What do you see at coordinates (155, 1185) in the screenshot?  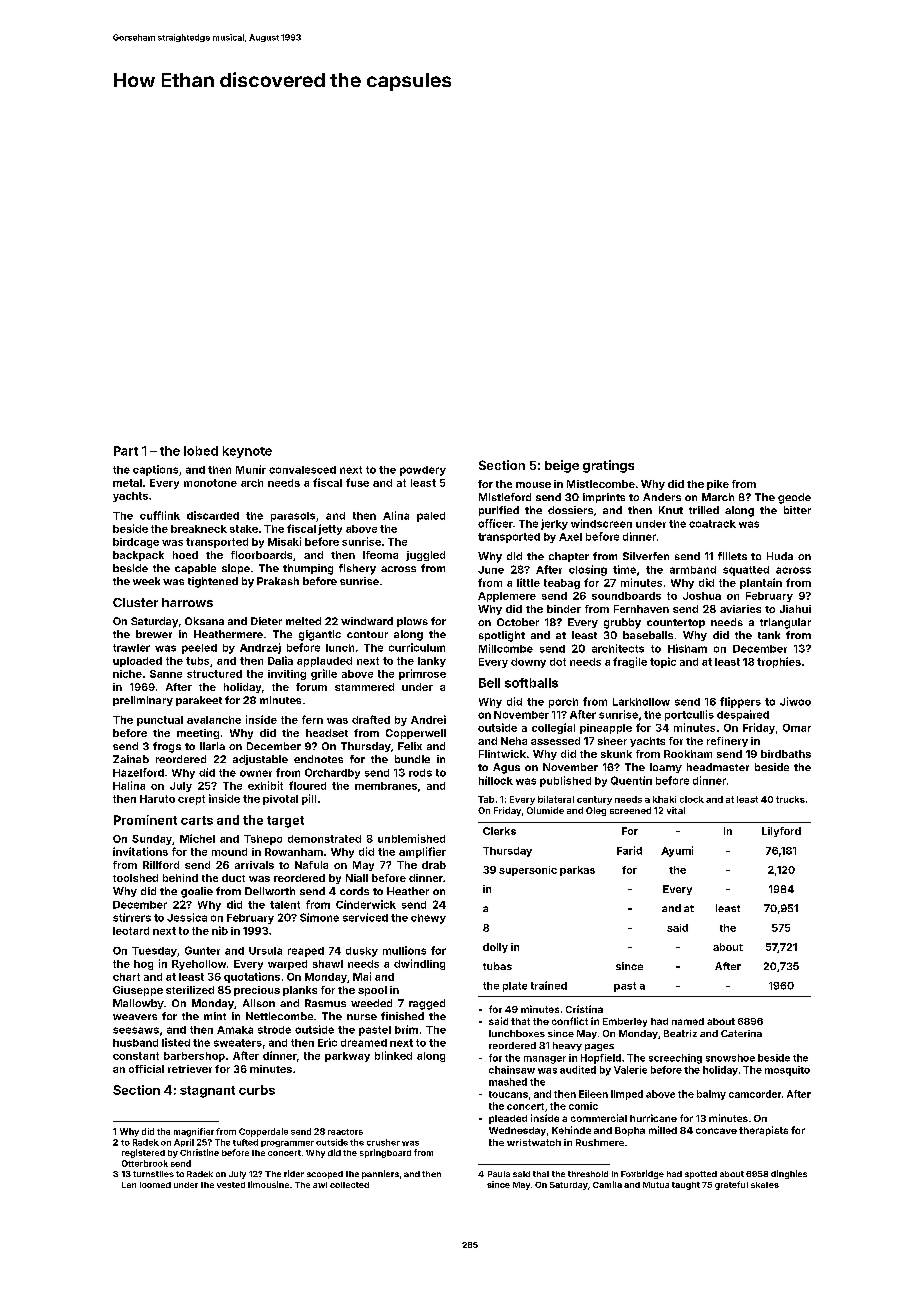 I see `loomed` at bounding box center [155, 1185].
